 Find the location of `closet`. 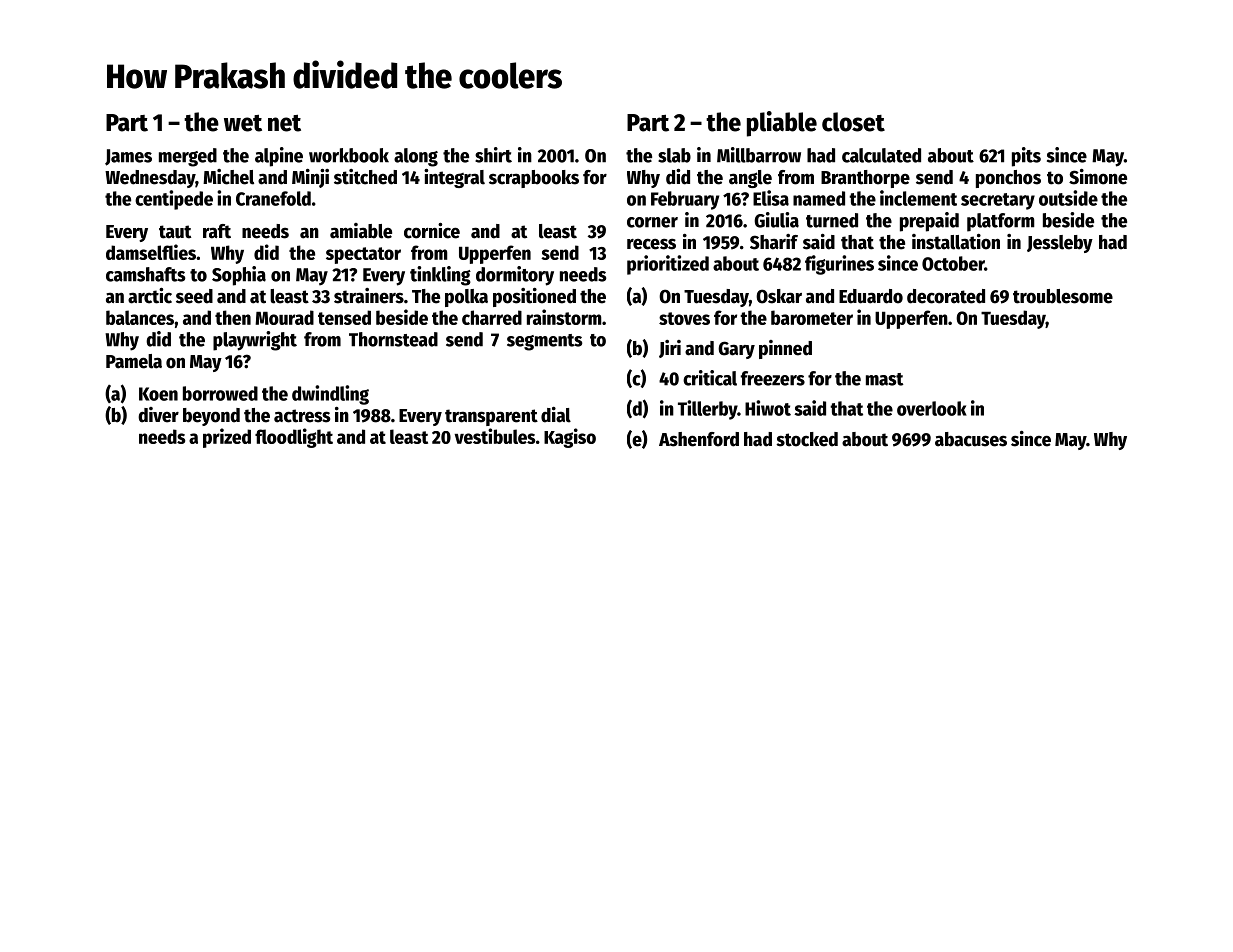

closet is located at coordinates (853, 122).
